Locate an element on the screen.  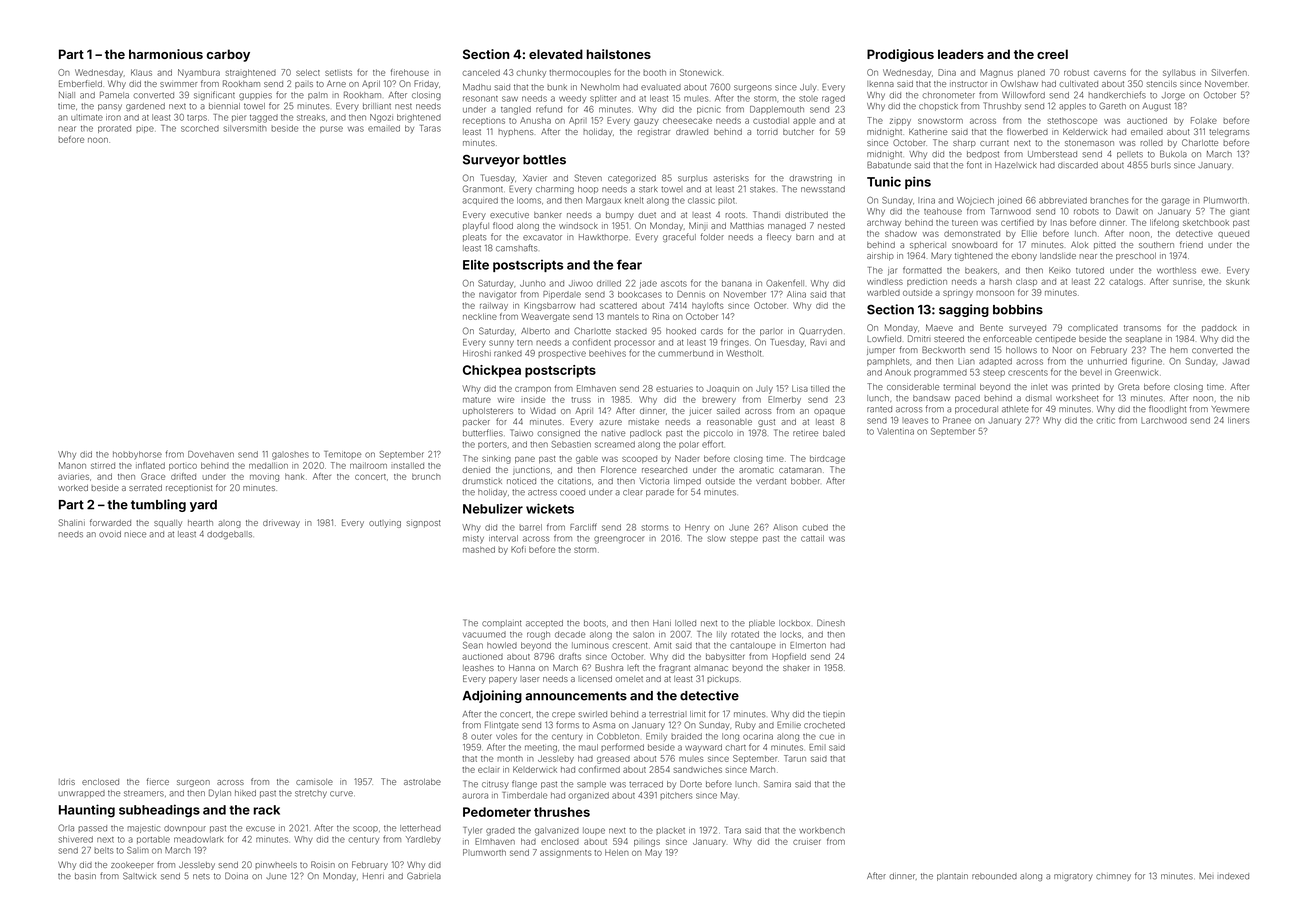
Florence is located at coordinates (618, 469).
